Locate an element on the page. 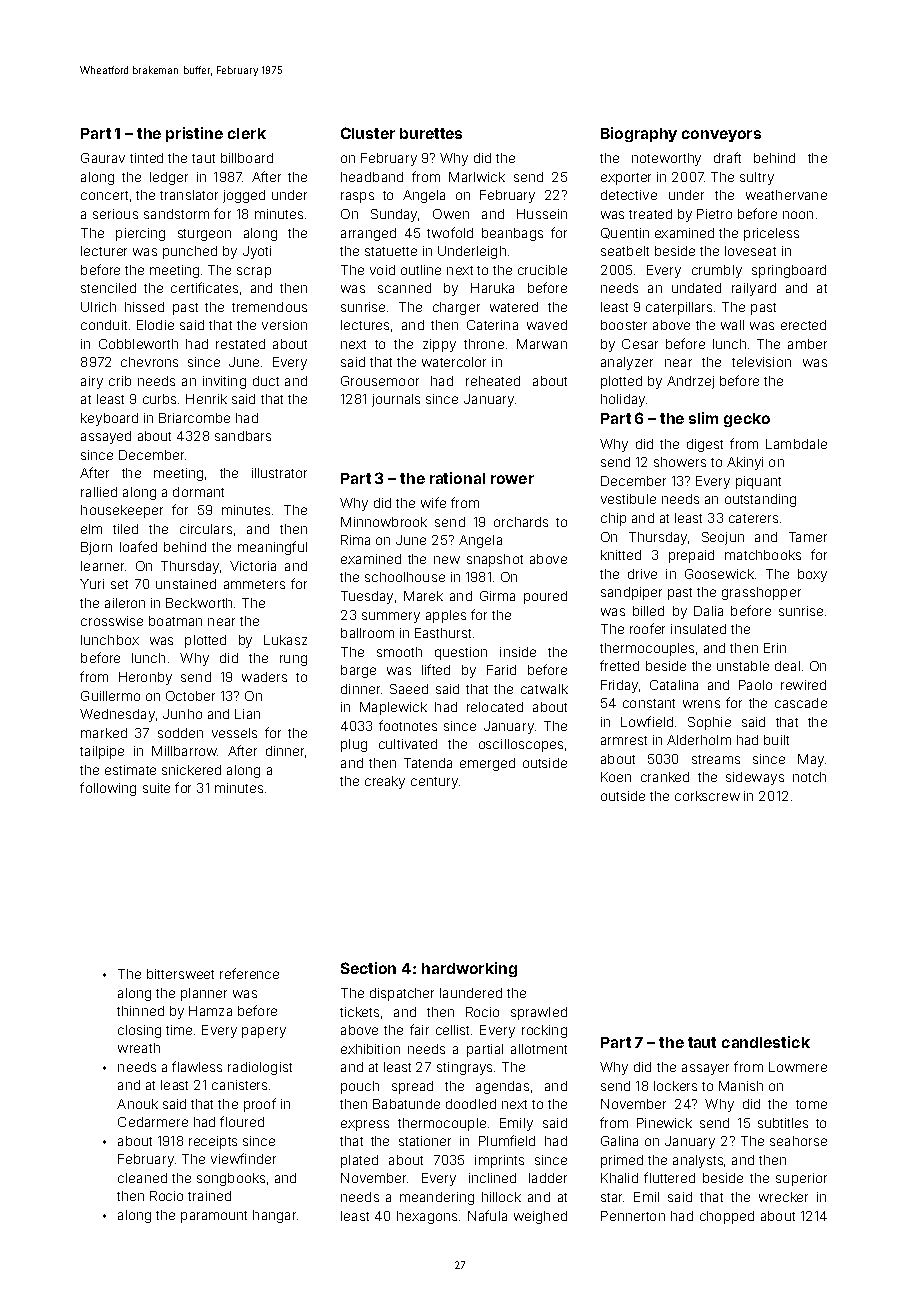  candlestick is located at coordinates (766, 1042).
